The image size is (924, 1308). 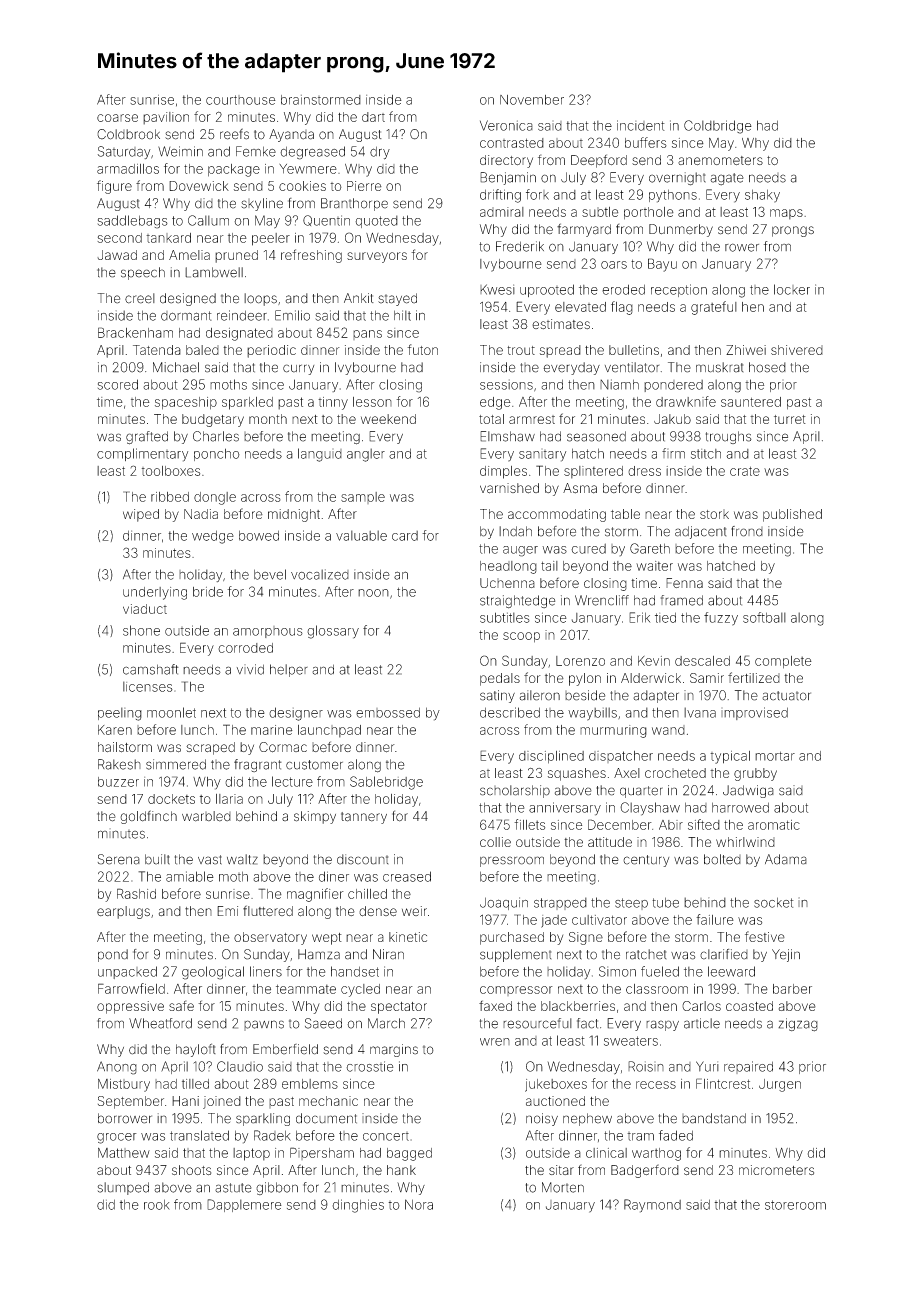 I want to click on November, so click(x=532, y=100).
